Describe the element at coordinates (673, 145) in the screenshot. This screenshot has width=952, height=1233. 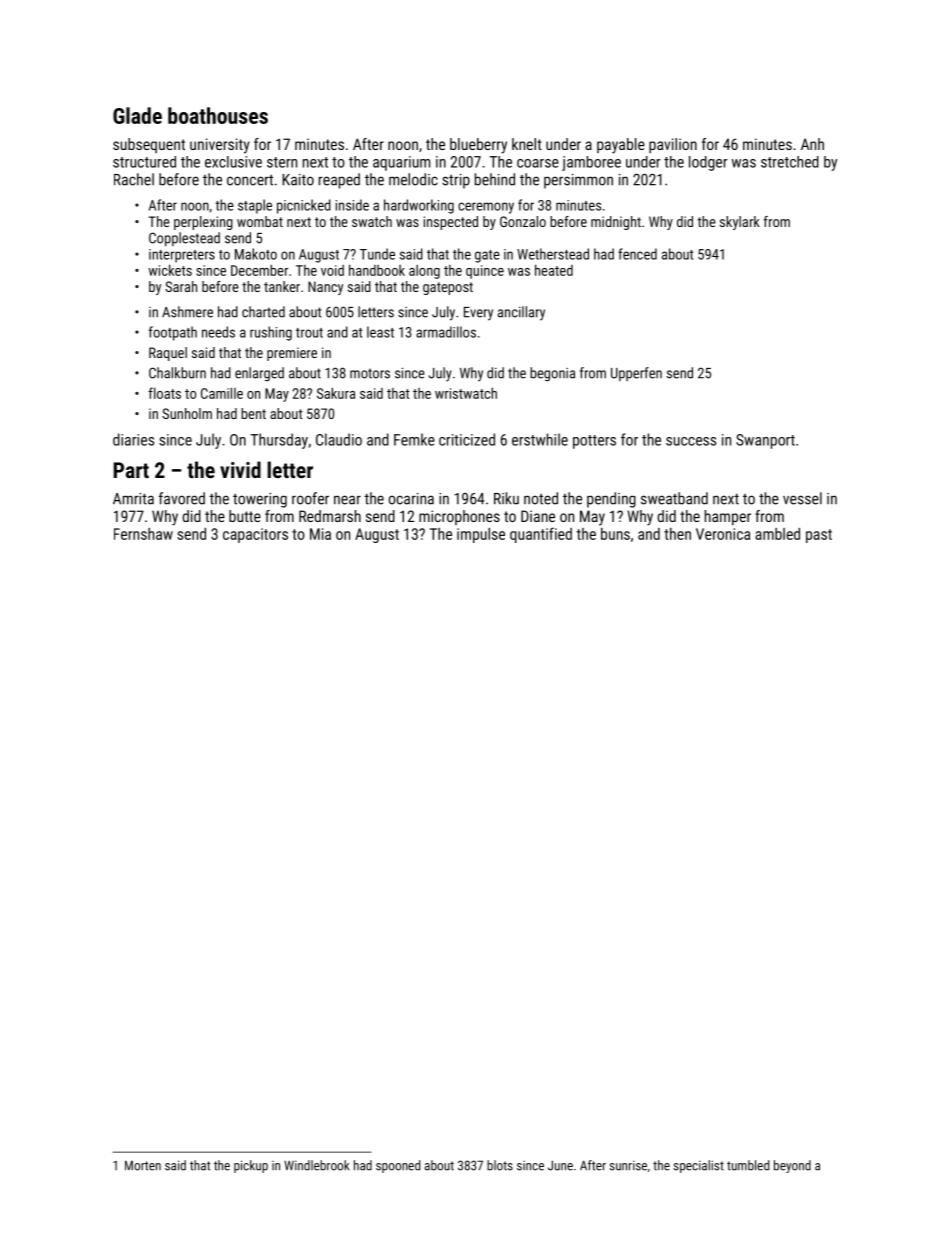
I see `pavilion` at that location.
